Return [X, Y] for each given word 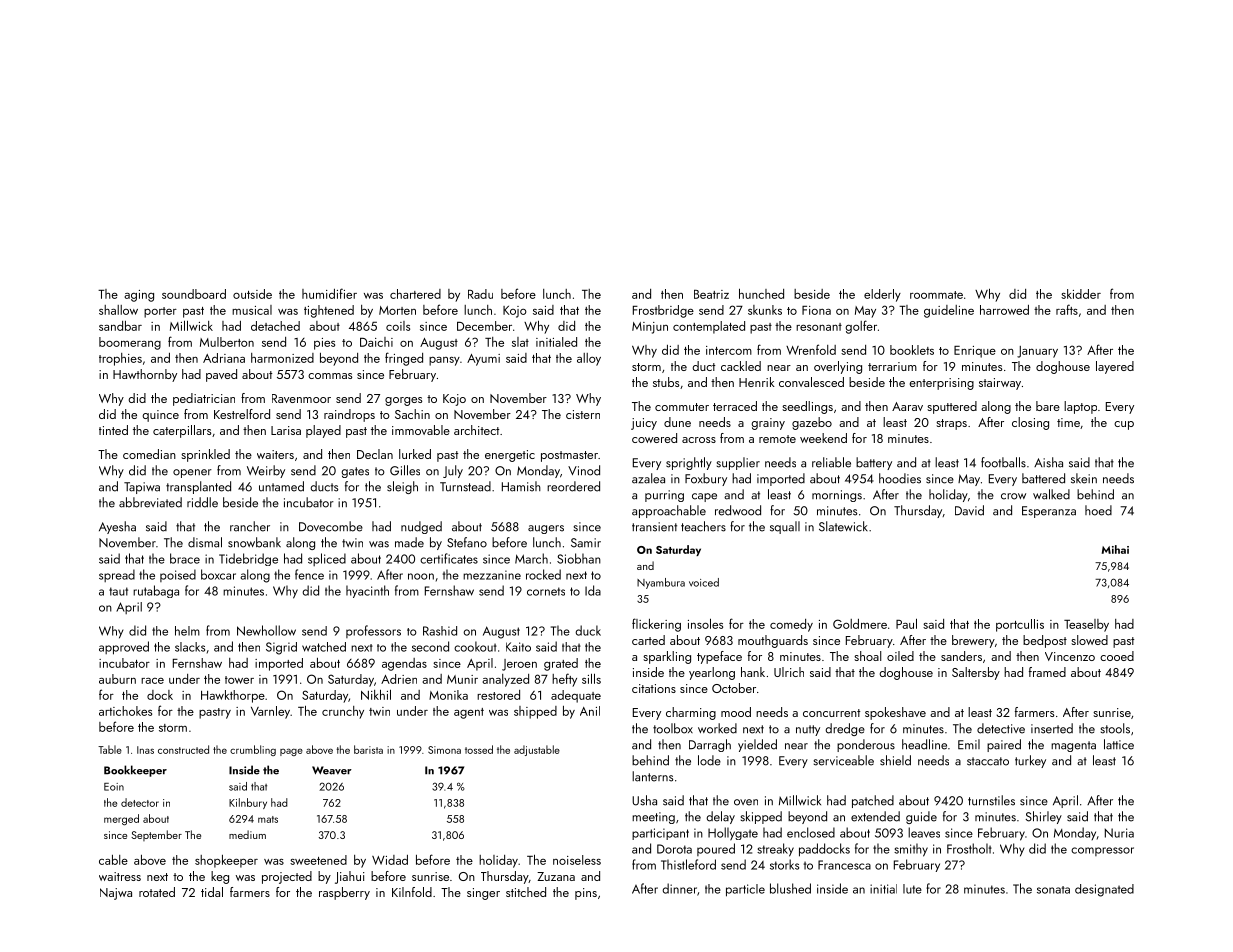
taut [118, 591]
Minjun [650, 328]
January [1037, 352]
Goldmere [860, 624]
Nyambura [661, 583]
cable [113, 860]
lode [709, 760]
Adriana [224, 358]
